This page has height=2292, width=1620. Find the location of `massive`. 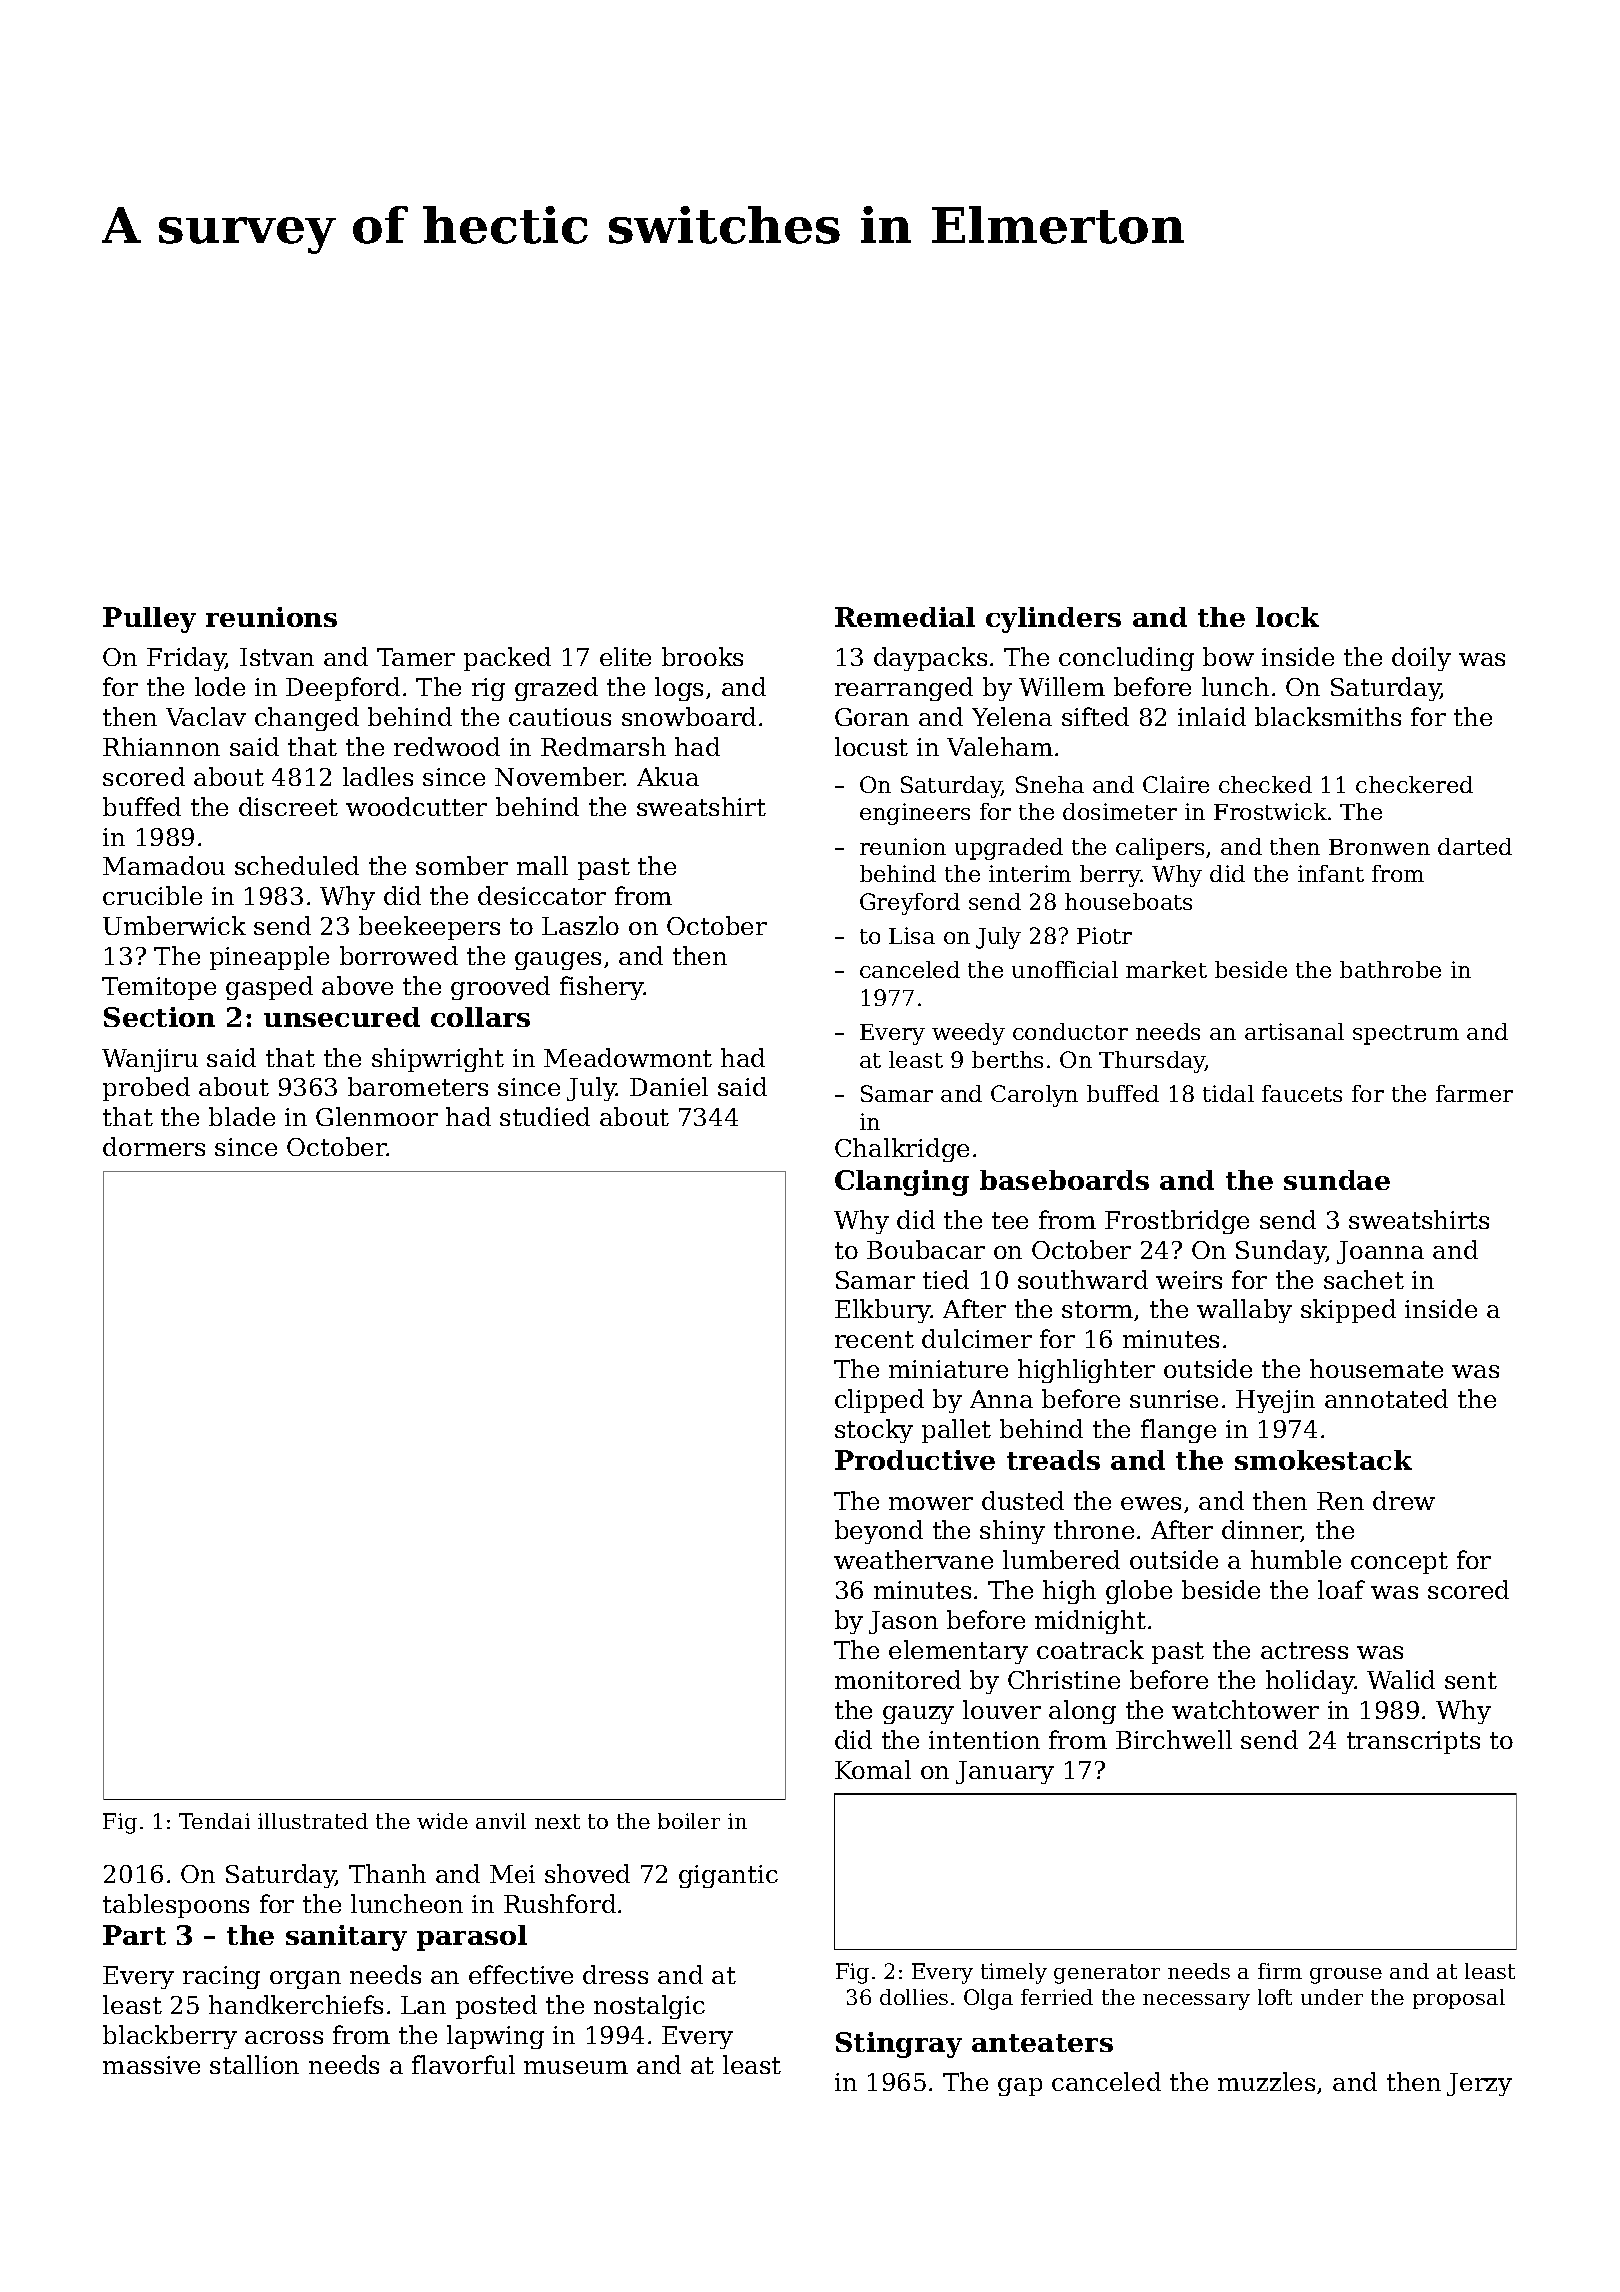

massive is located at coordinates (151, 2065).
